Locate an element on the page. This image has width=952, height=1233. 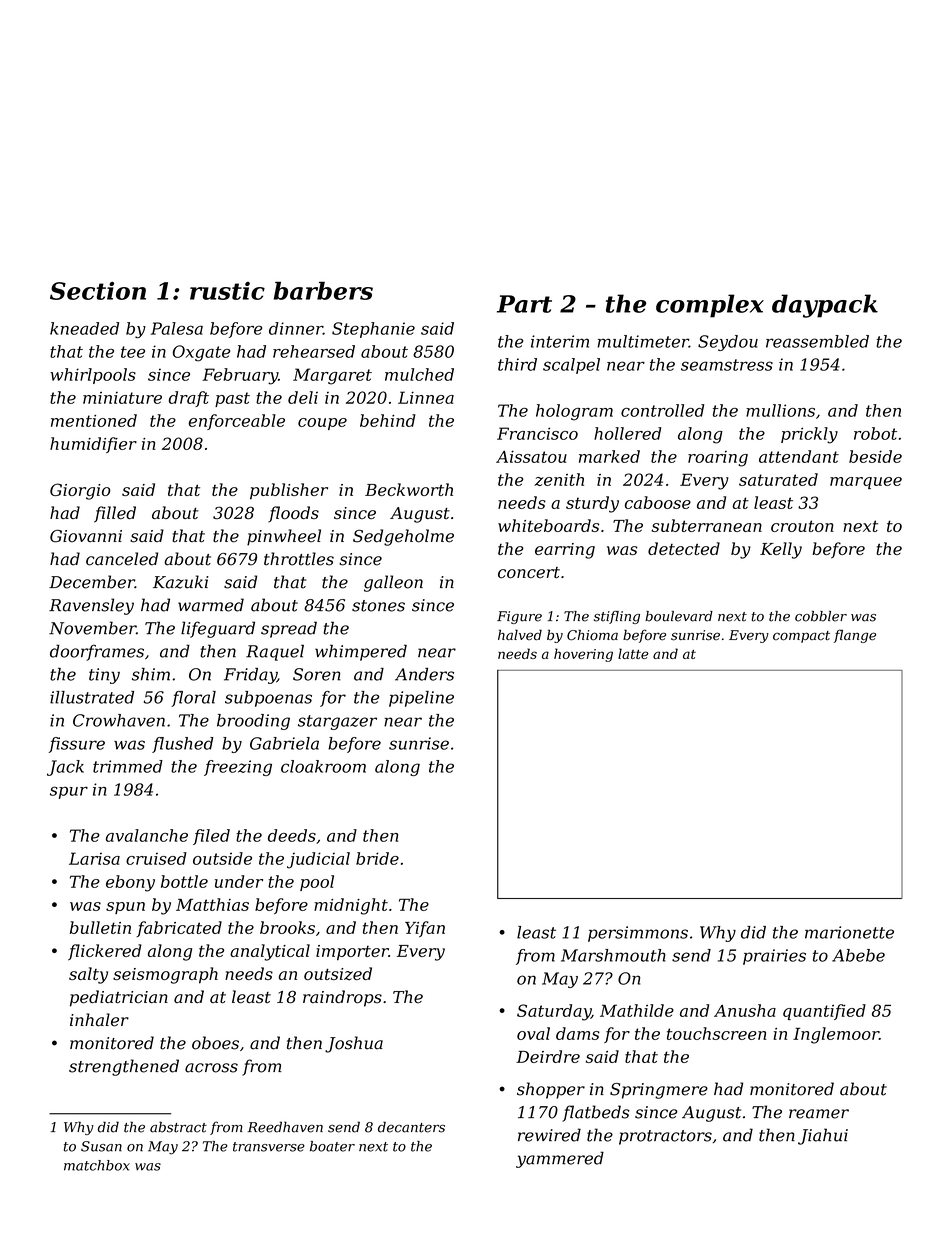
pipeline is located at coordinates (421, 699).
